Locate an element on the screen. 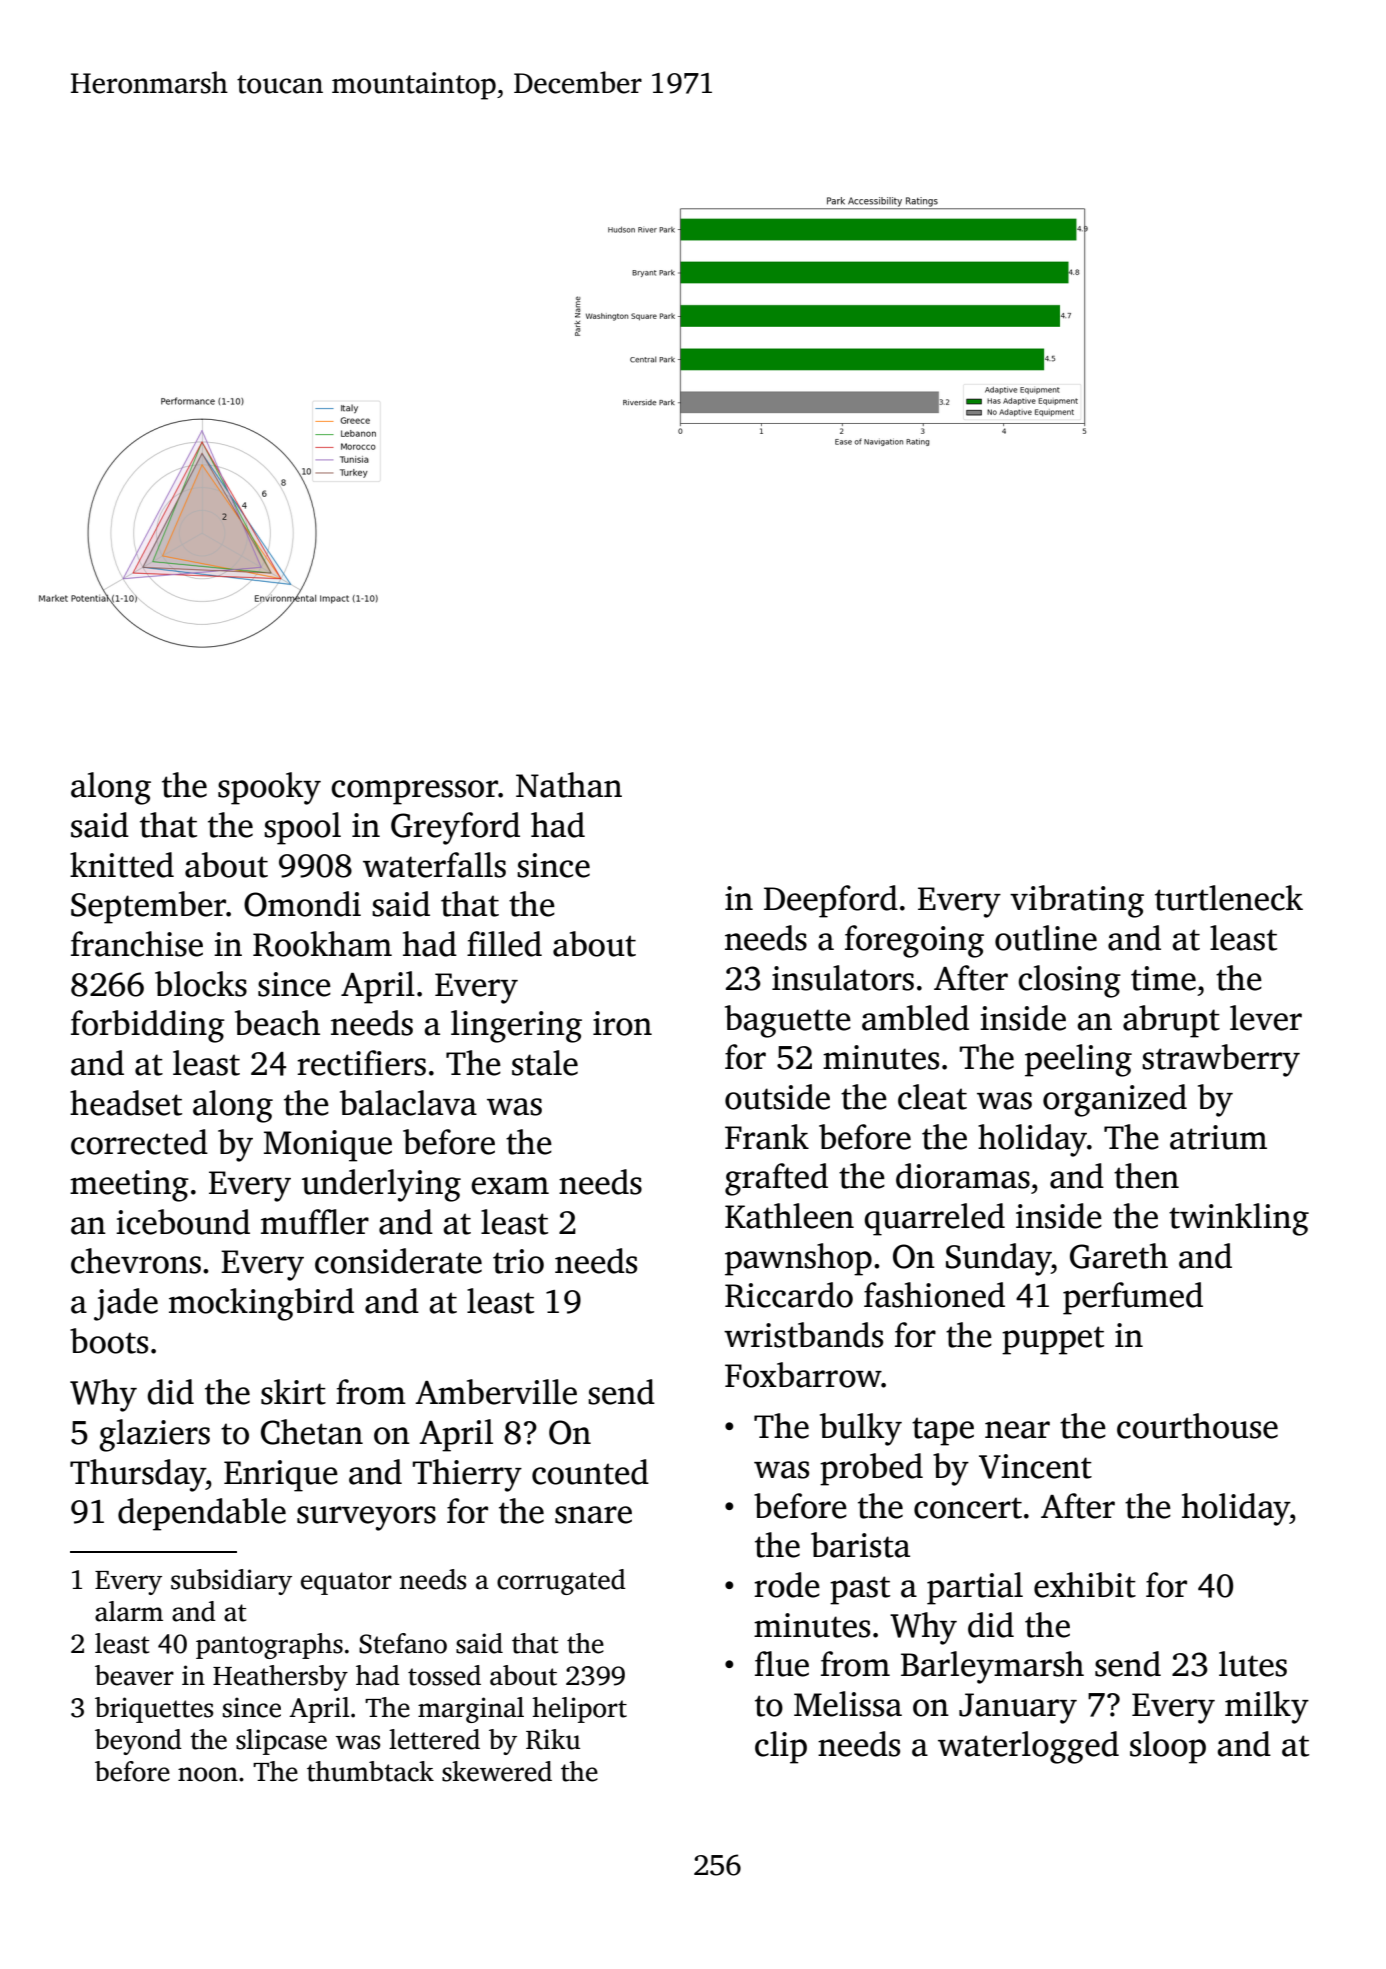 The image size is (1386, 1969). spooky is located at coordinates (269, 788).
